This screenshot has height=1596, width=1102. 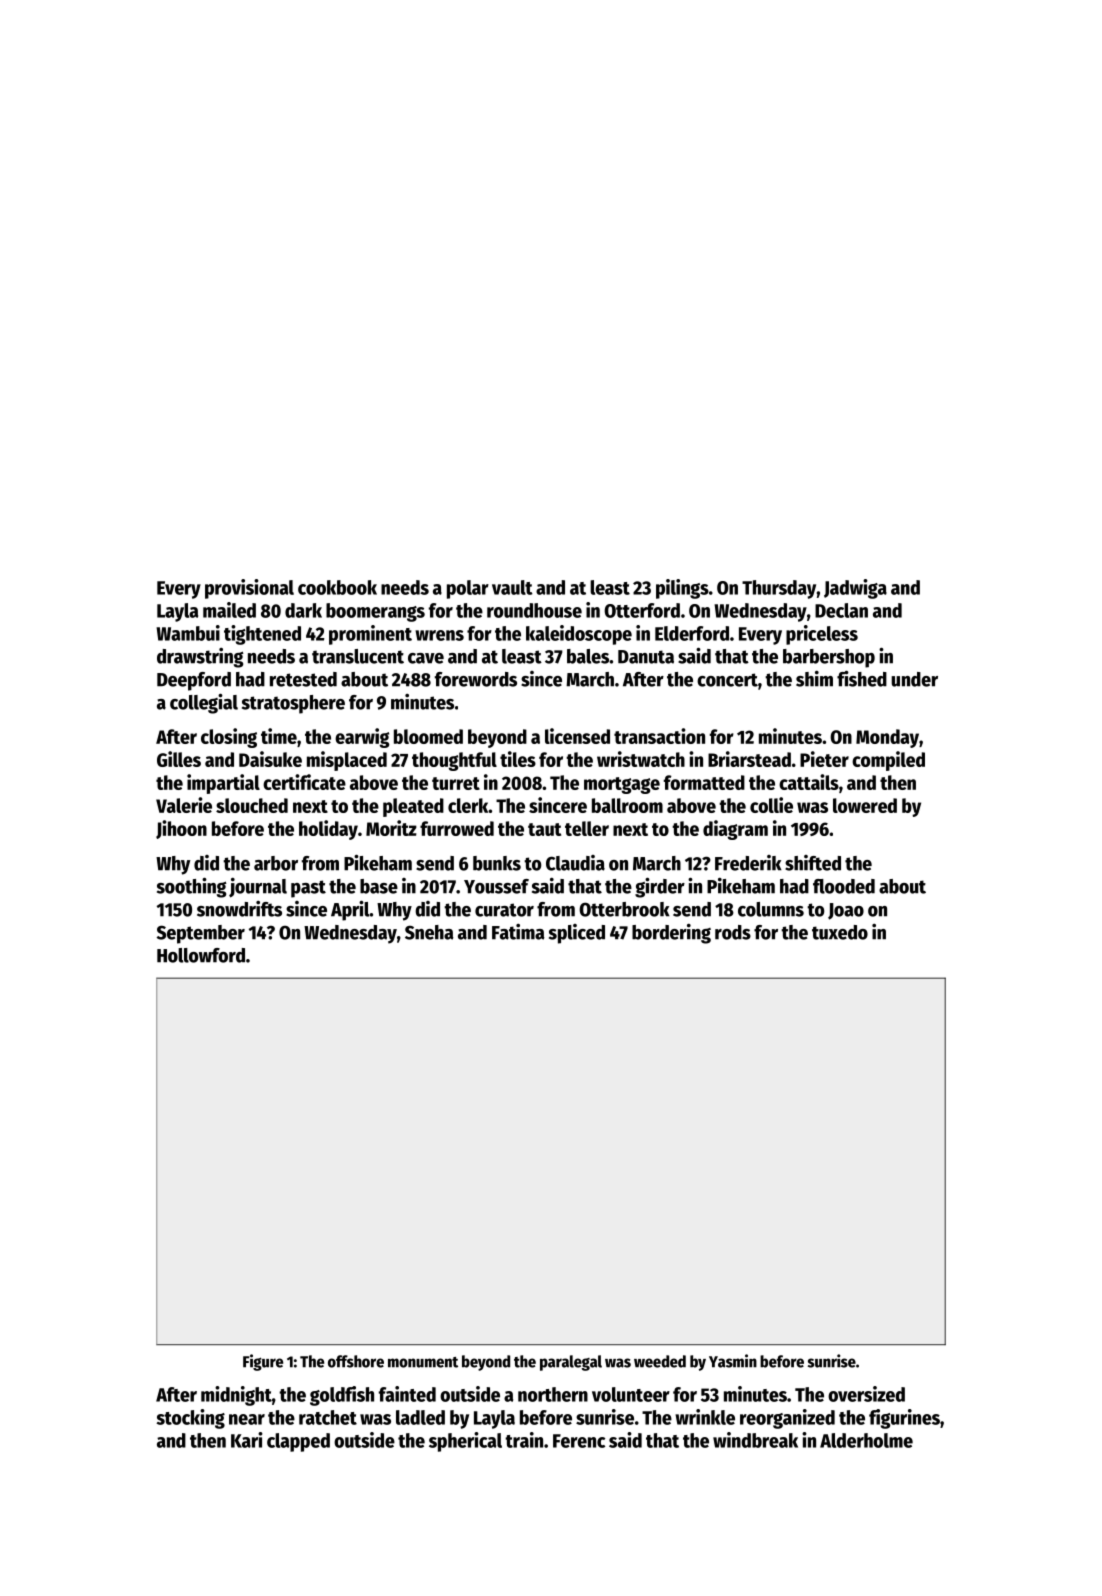 What do you see at coordinates (733, 1361) in the screenshot?
I see `Yasmin` at bounding box center [733, 1361].
